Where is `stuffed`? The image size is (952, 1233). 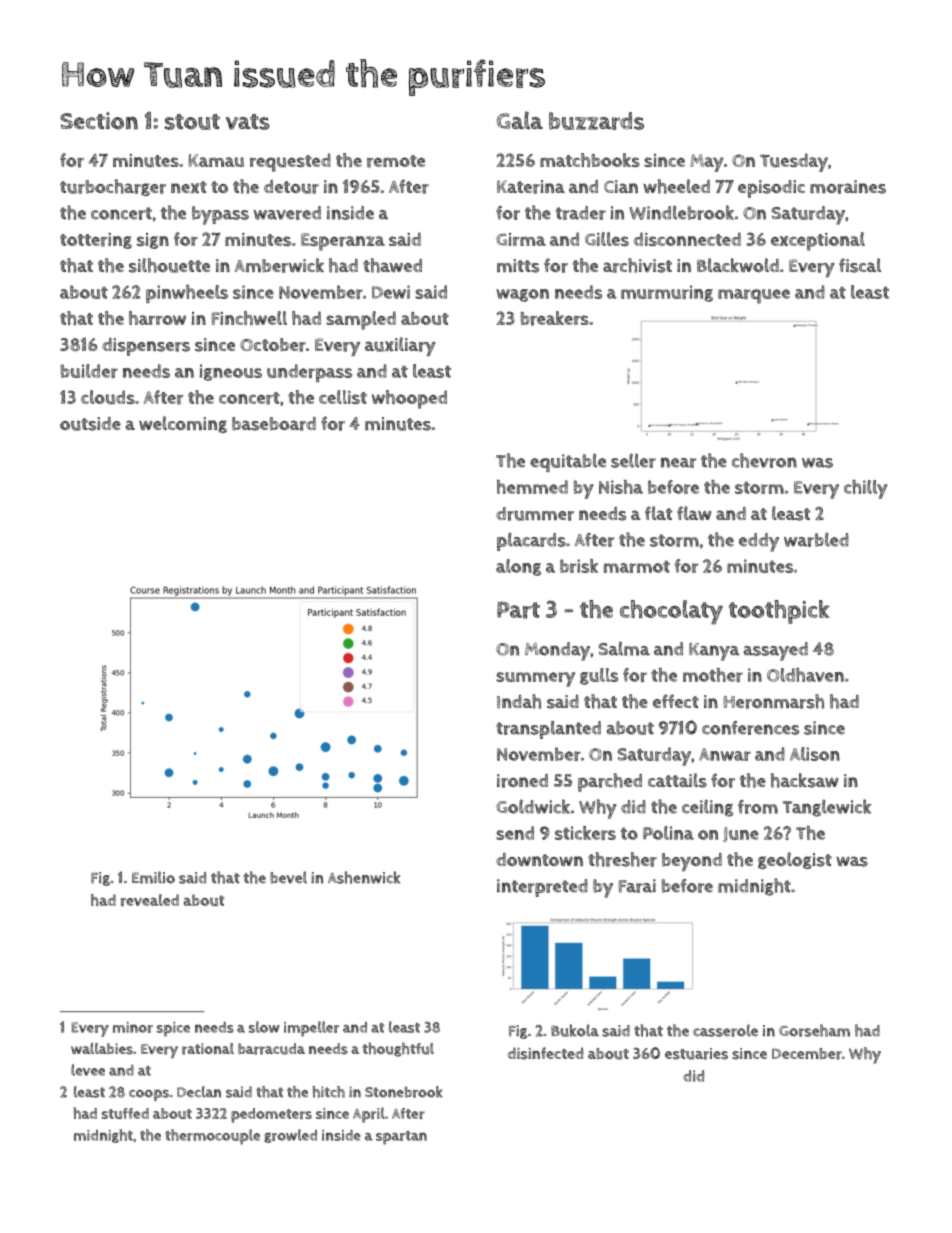
stuffed is located at coordinates (125, 1113).
